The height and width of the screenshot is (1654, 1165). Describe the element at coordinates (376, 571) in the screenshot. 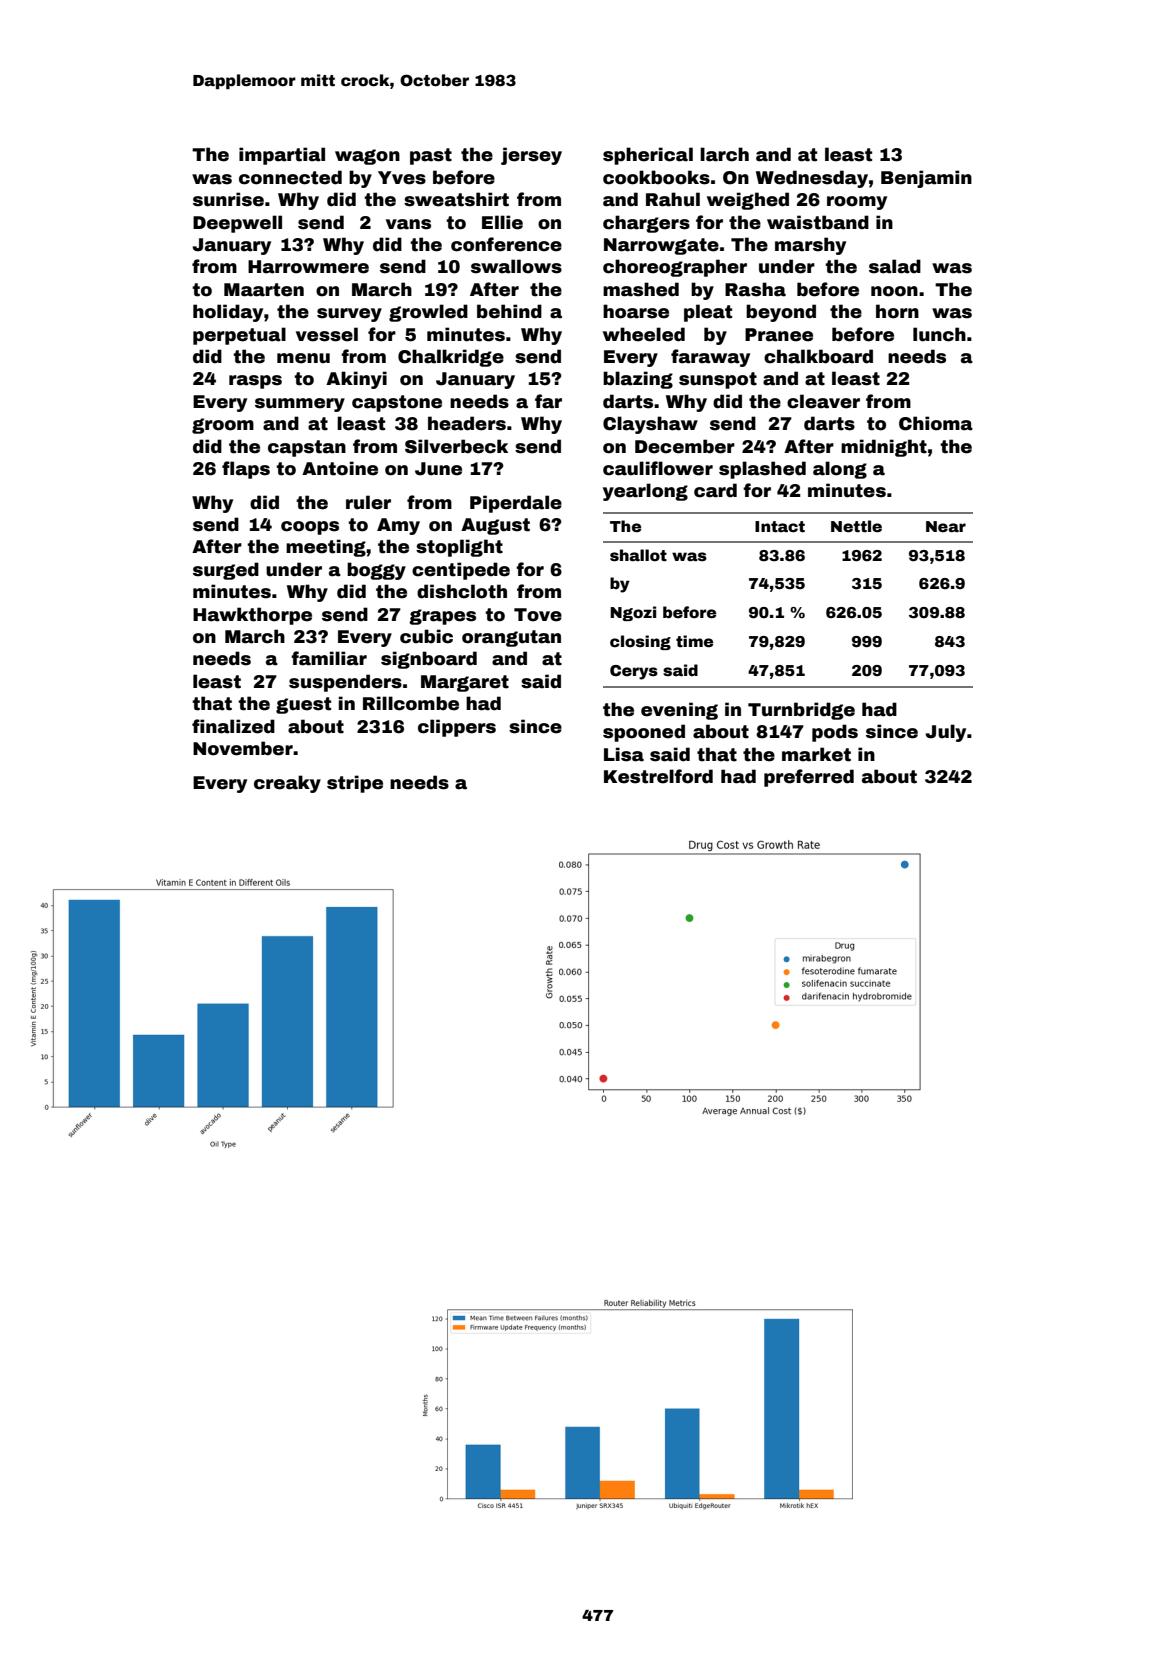

I see `boggy` at that location.
